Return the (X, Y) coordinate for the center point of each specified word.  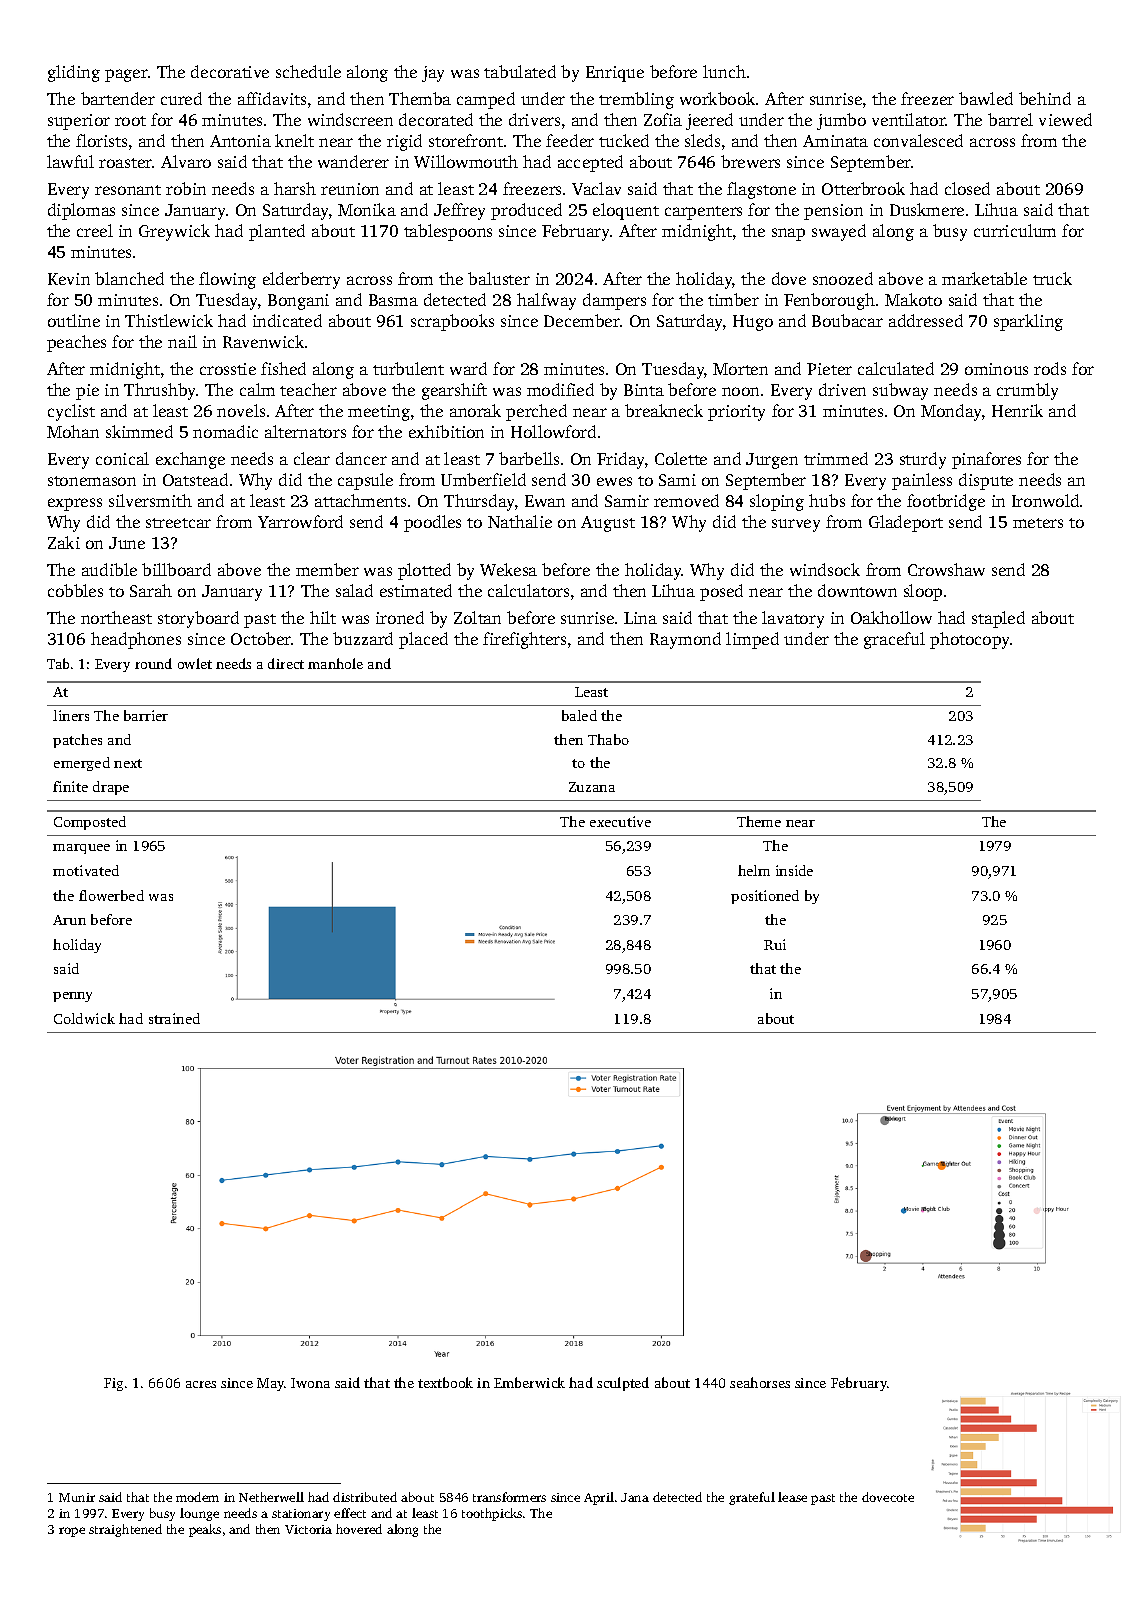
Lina (640, 618)
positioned (765, 897)
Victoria (308, 1529)
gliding (74, 73)
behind (1045, 98)
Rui (775, 944)
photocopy (969, 640)
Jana (635, 1497)
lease (792, 1497)
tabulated (520, 71)
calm (257, 389)
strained (174, 1018)
